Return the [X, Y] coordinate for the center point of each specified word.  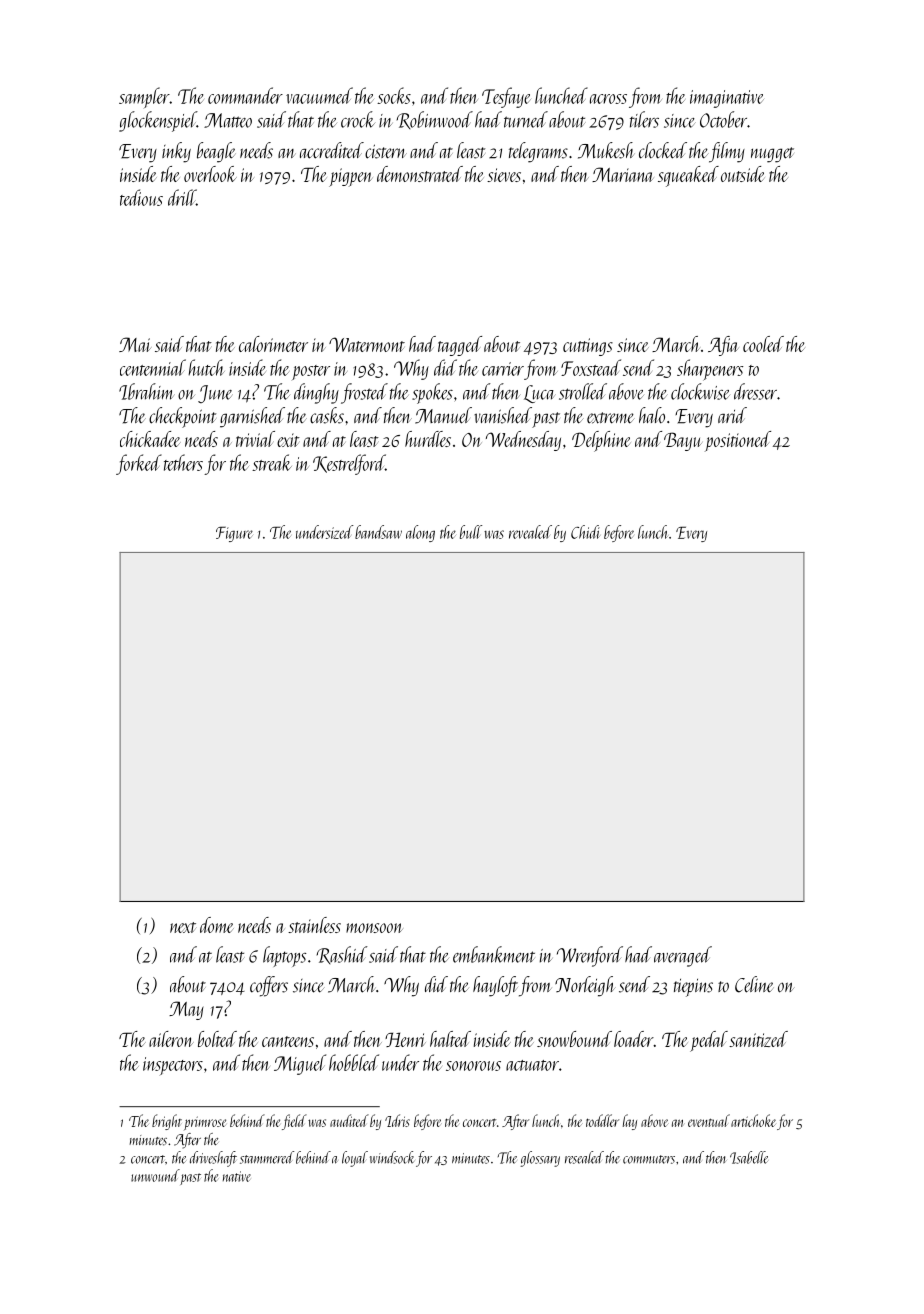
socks [394, 95]
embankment [494, 954]
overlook [210, 174]
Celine [754, 984]
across [608, 99]
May [186, 1010]
